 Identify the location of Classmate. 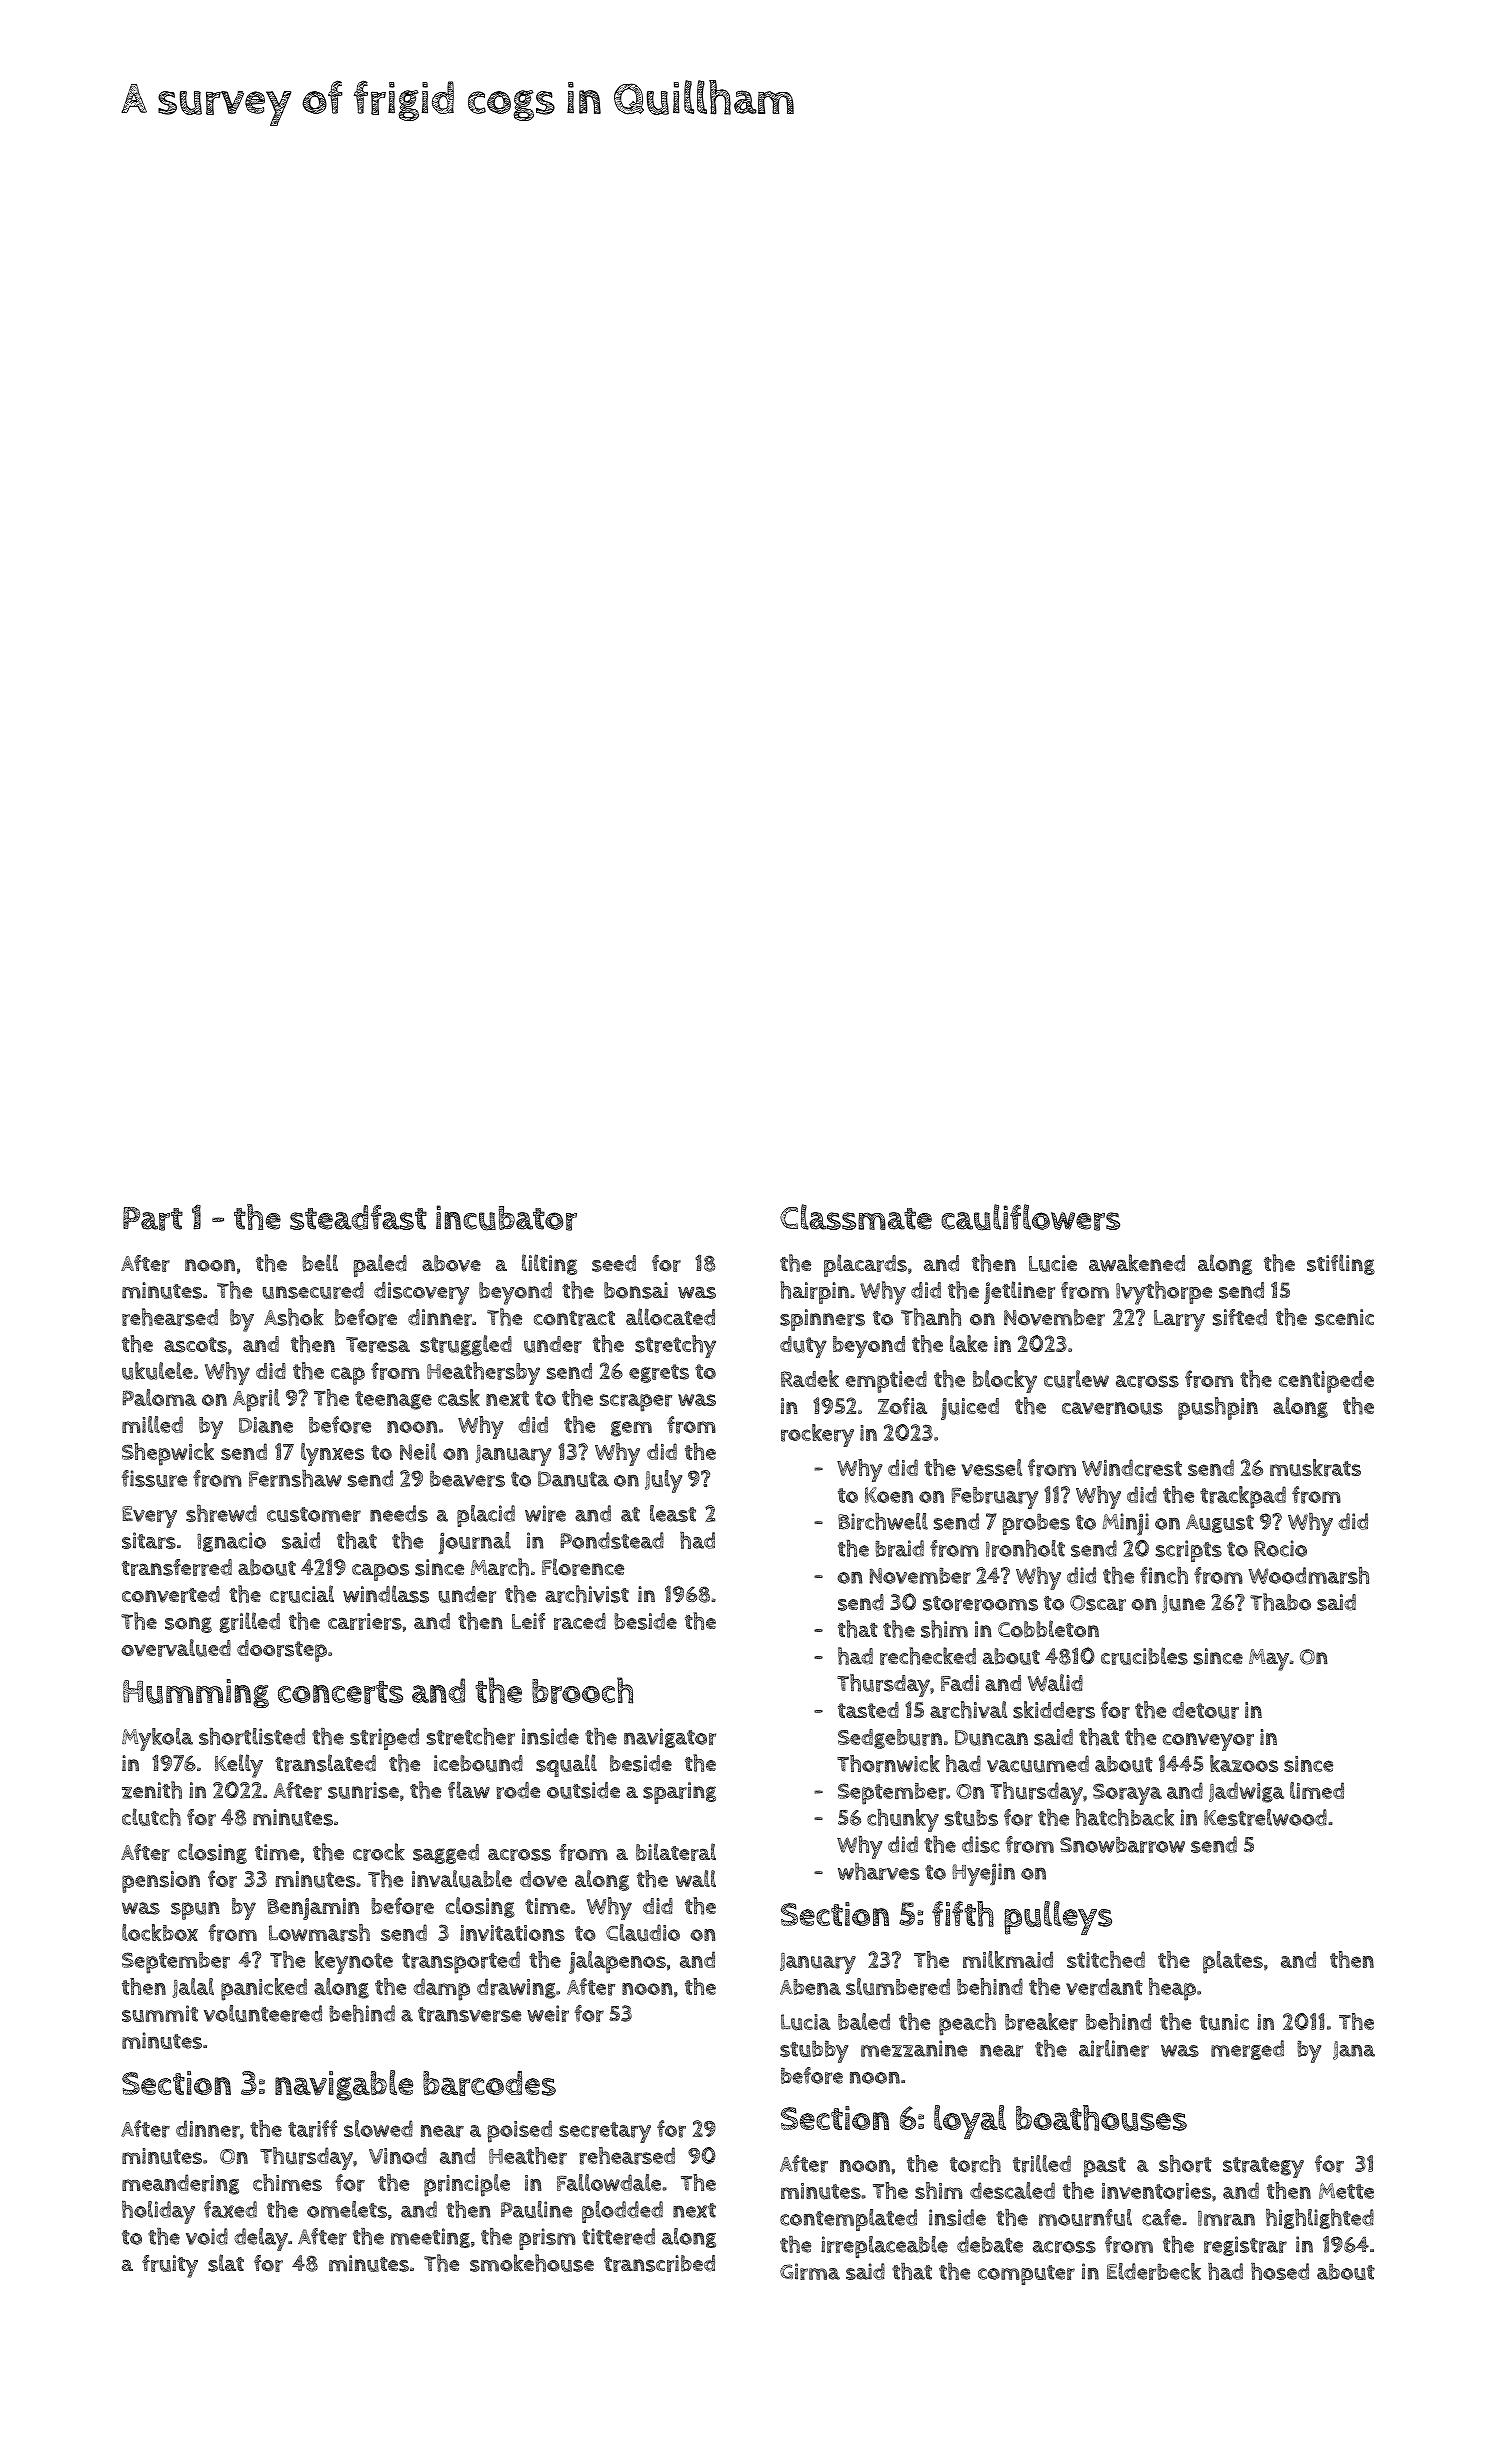
(856, 1217).
